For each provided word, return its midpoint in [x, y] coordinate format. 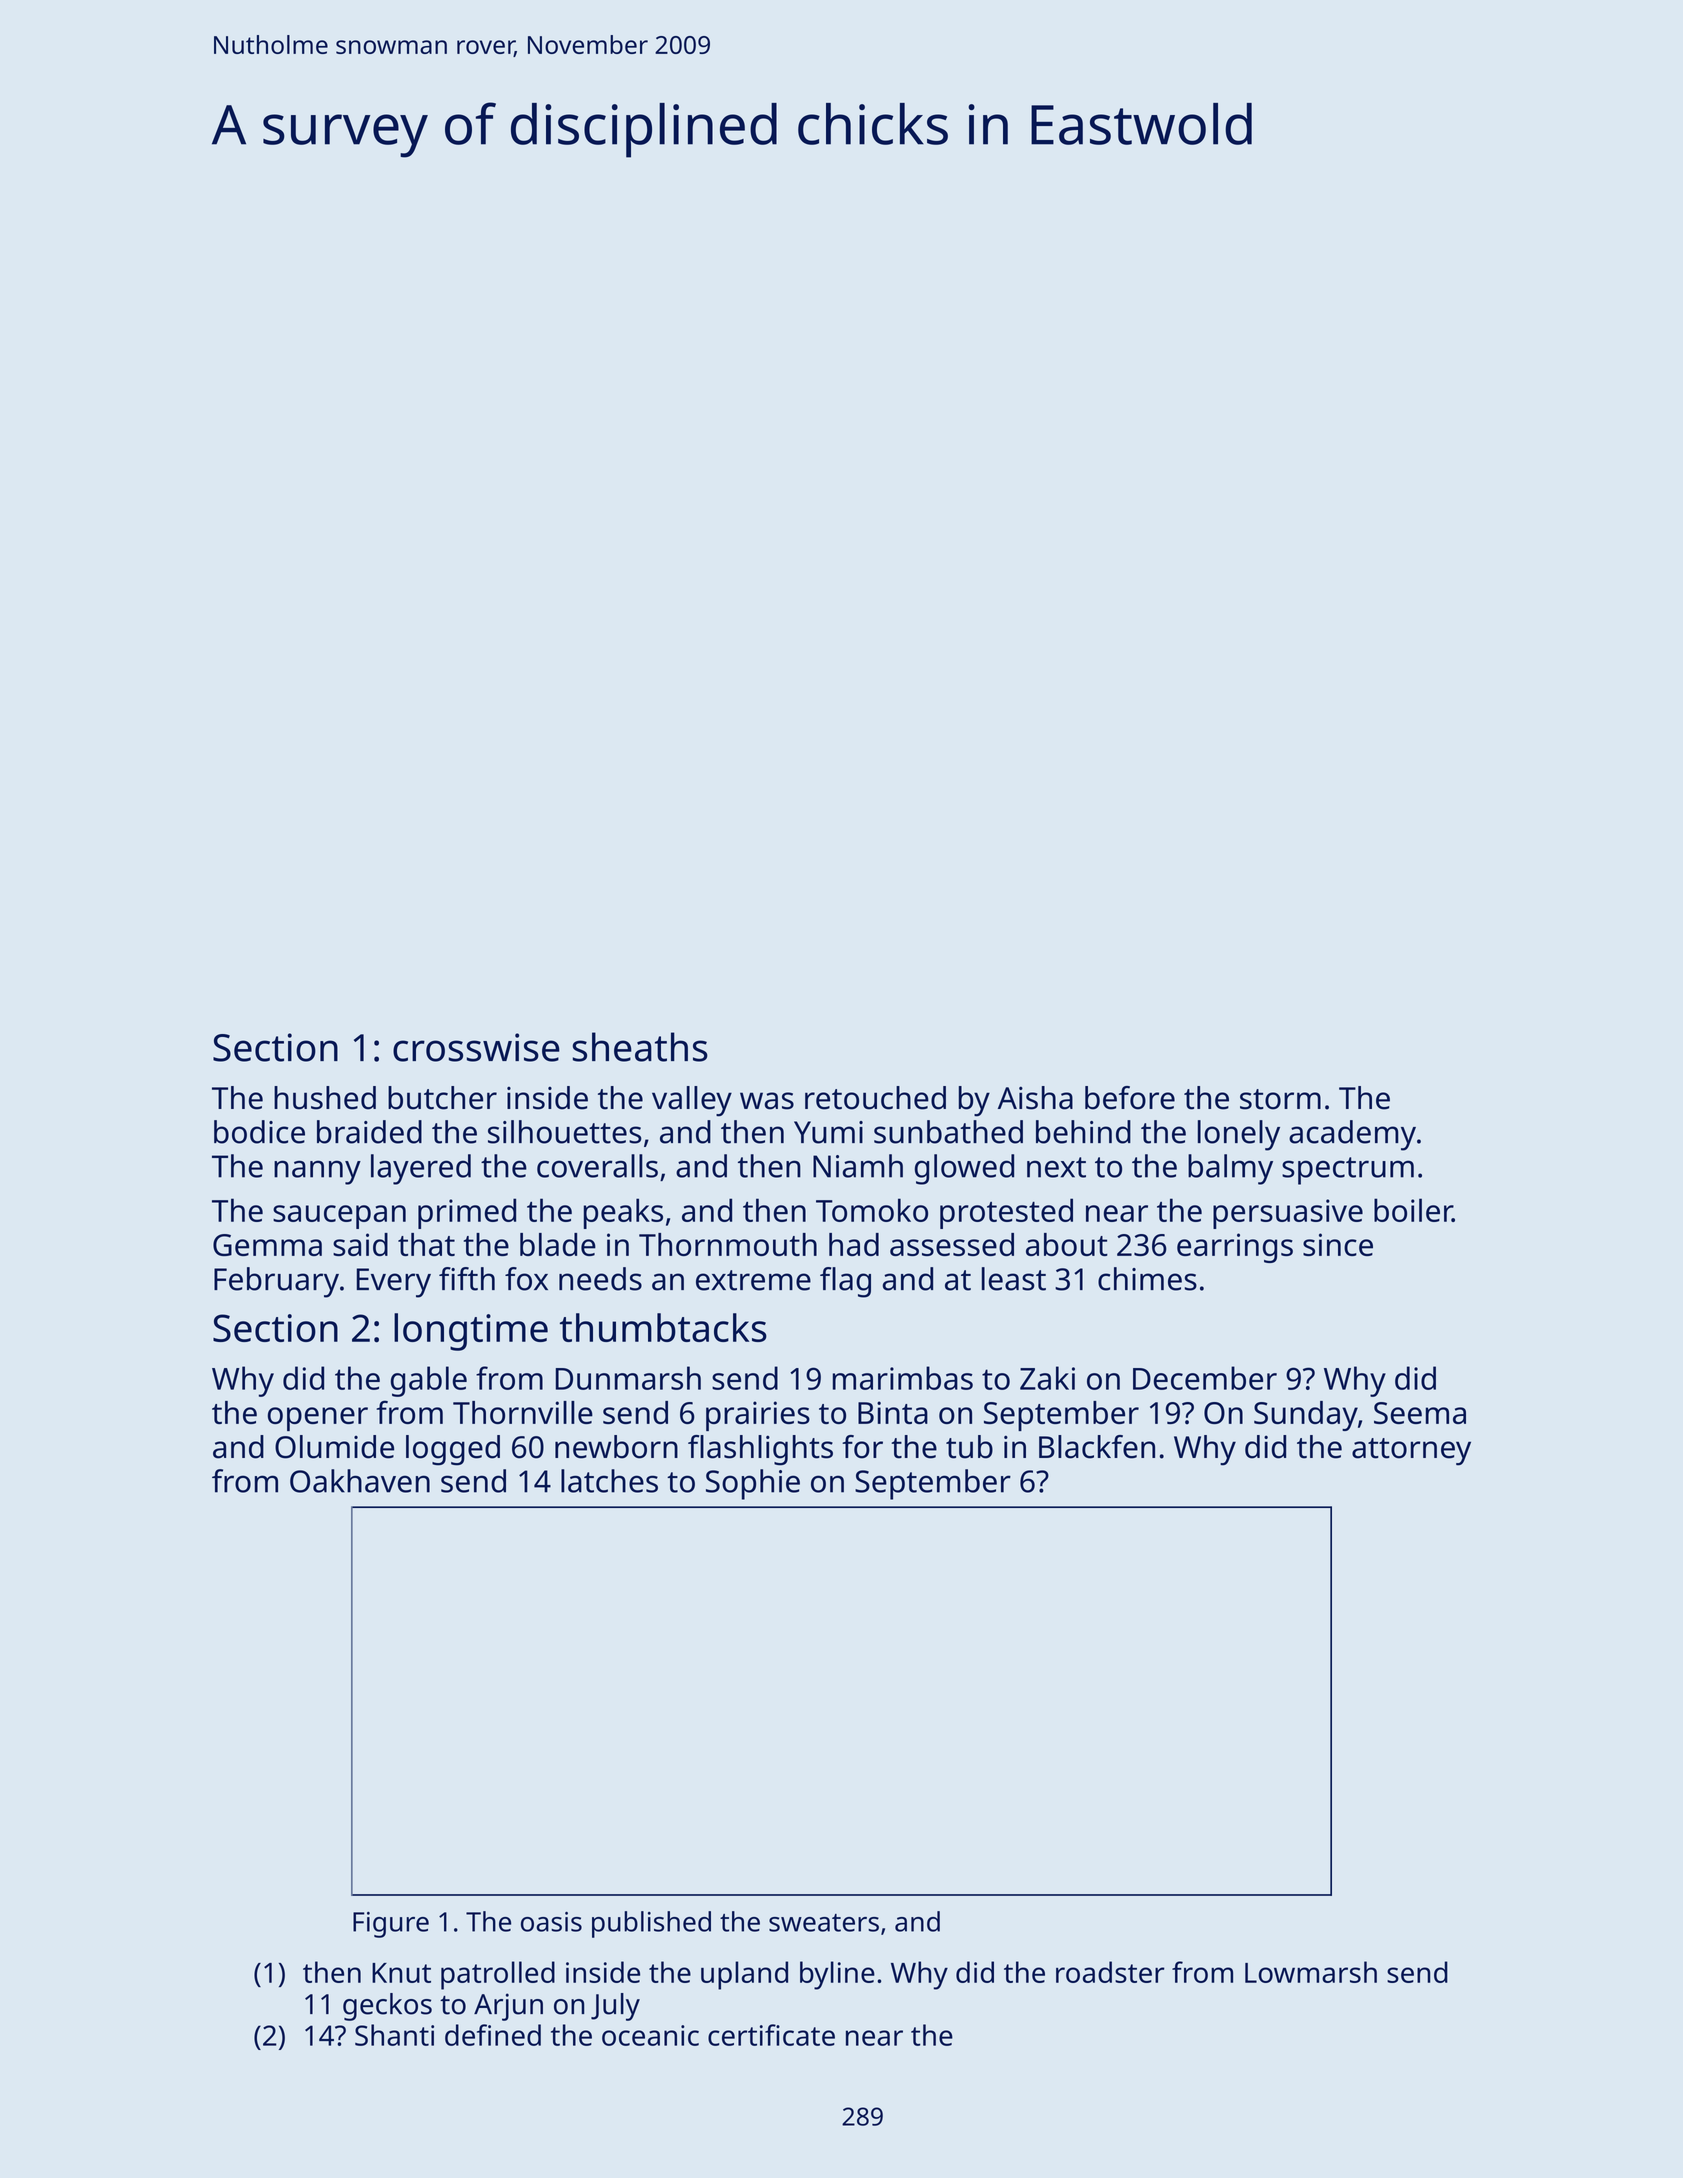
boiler [1413, 1210]
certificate [771, 2035]
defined [493, 2035]
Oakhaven [360, 1481]
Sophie [753, 1484]
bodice [259, 1132]
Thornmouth [728, 1244]
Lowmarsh [1311, 1972]
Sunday [1306, 1416]
